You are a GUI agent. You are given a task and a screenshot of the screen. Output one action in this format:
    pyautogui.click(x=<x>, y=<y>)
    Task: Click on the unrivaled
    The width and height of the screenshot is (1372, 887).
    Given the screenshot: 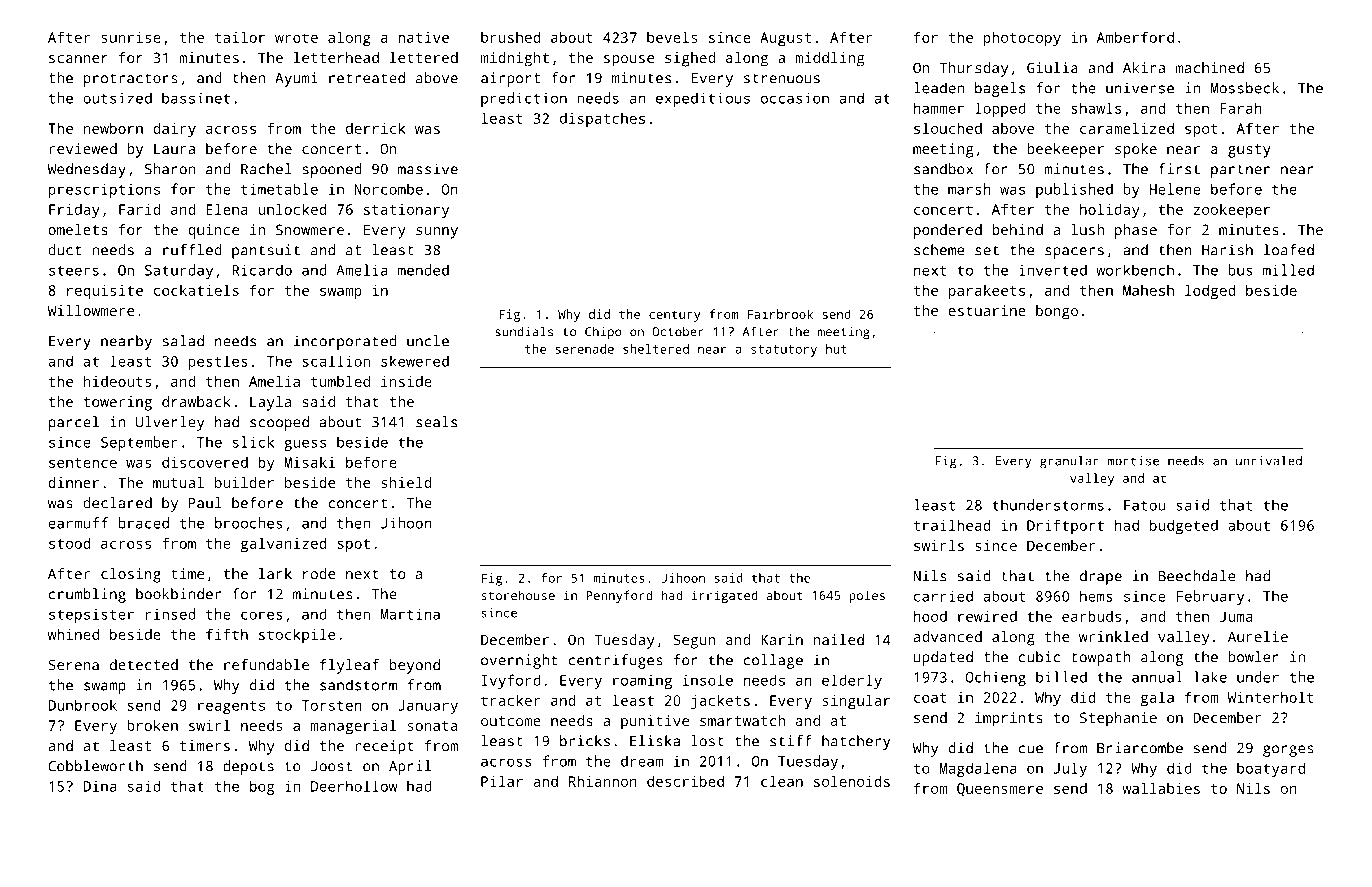 What is the action you would take?
    pyautogui.click(x=1269, y=461)
